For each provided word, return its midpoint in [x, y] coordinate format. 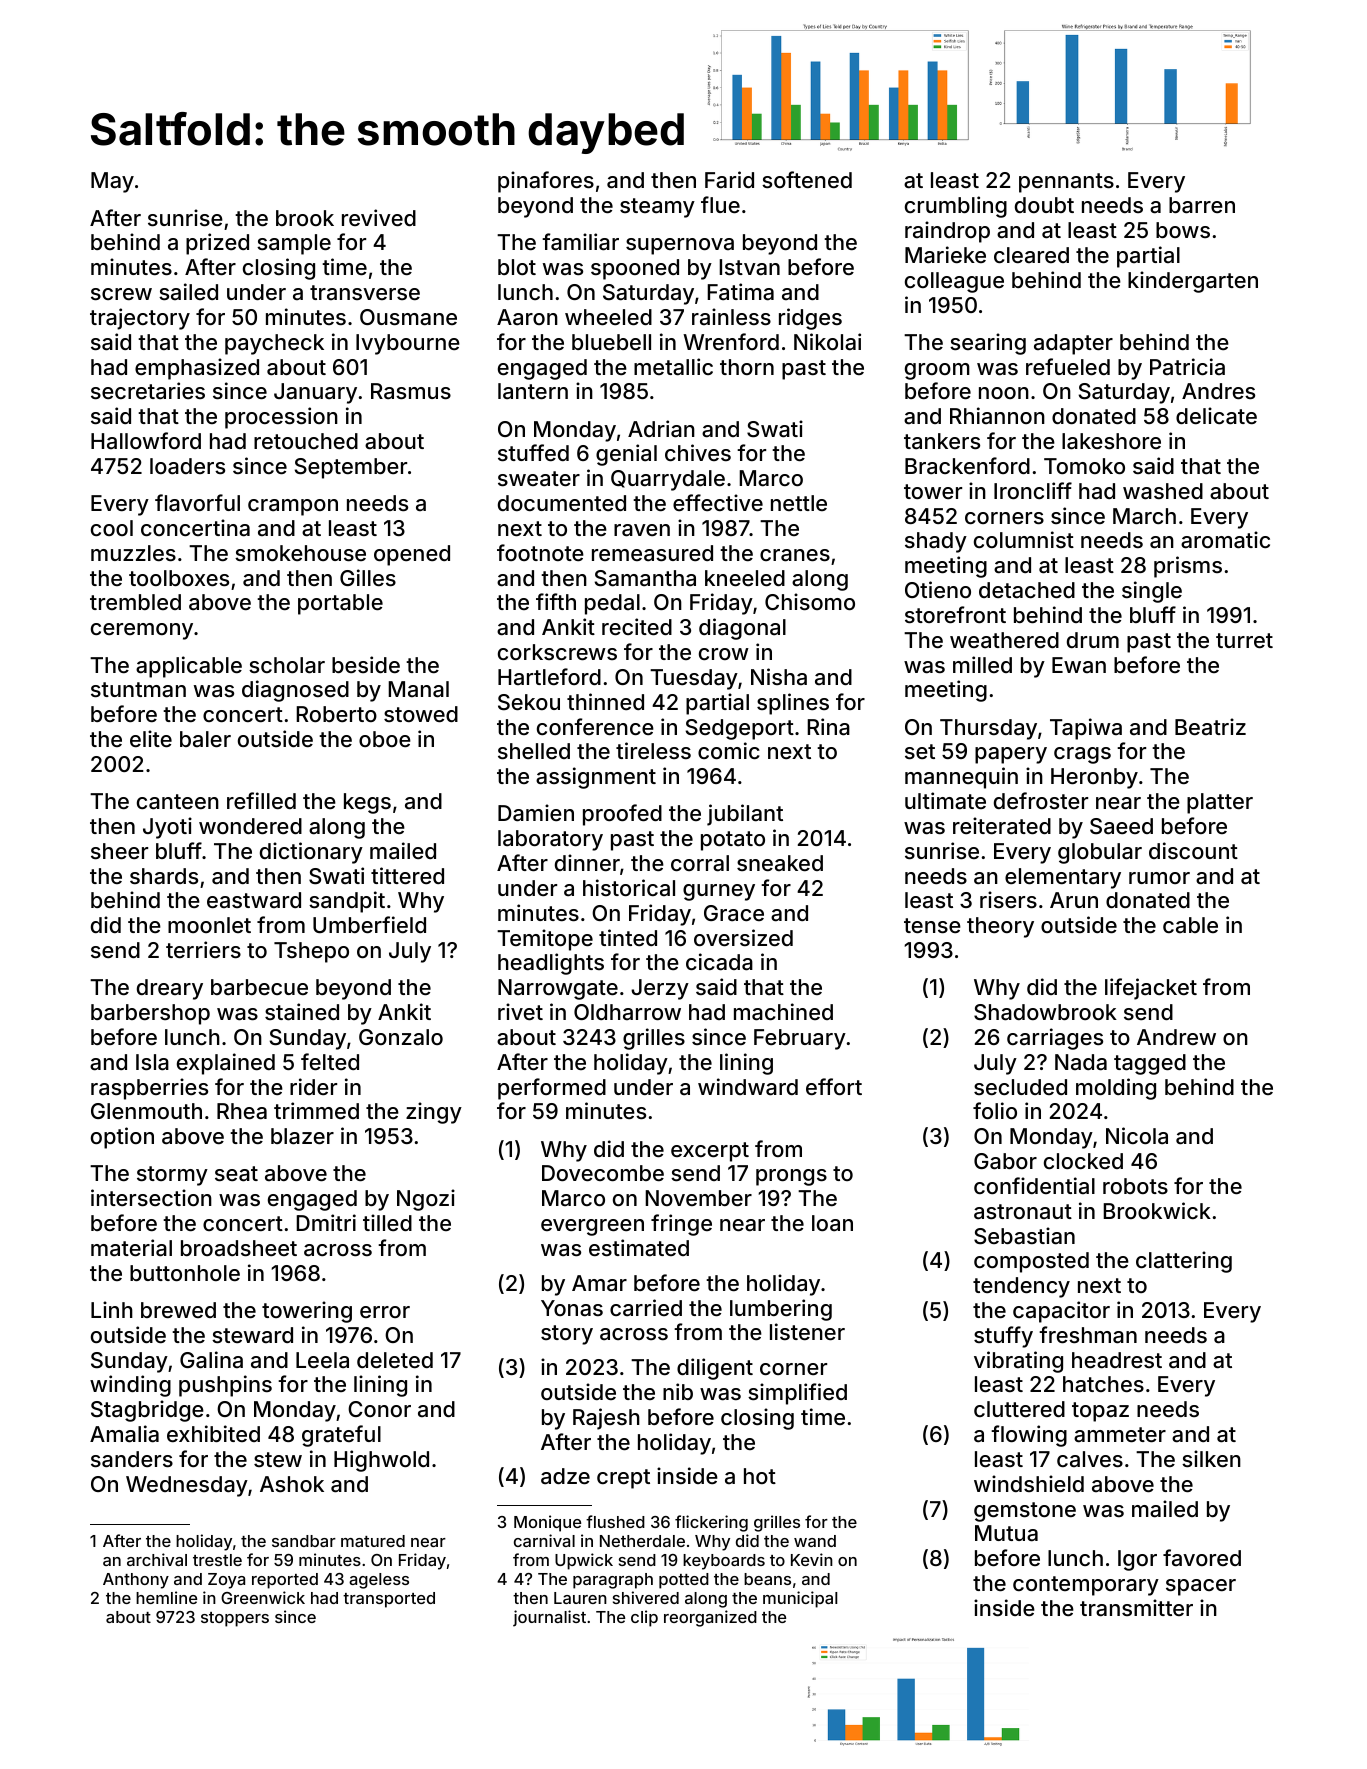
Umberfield [369, 924]
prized [217, 244]
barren [1202, 205]
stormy [172, 1176]
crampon [293, 507]
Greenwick [263, 1597]
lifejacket [1151, 989]
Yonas [572, 1308]
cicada [719, 962]
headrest [1117, 1360]
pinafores [546, 182]
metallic [673, 367]
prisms [1188, 567]
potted [684, 1581]
